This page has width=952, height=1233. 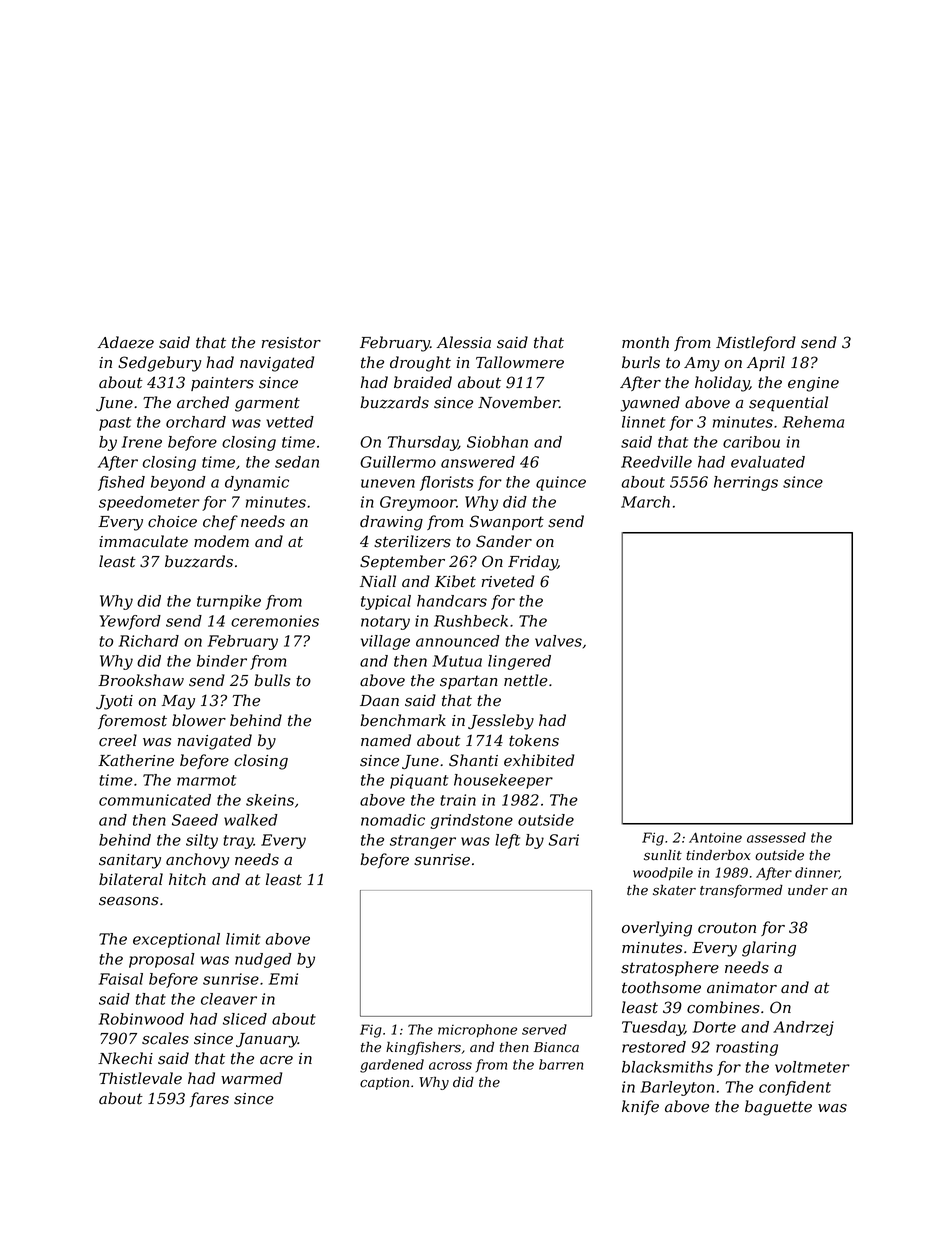 I want to click on month, so click(x=645, y=342).
